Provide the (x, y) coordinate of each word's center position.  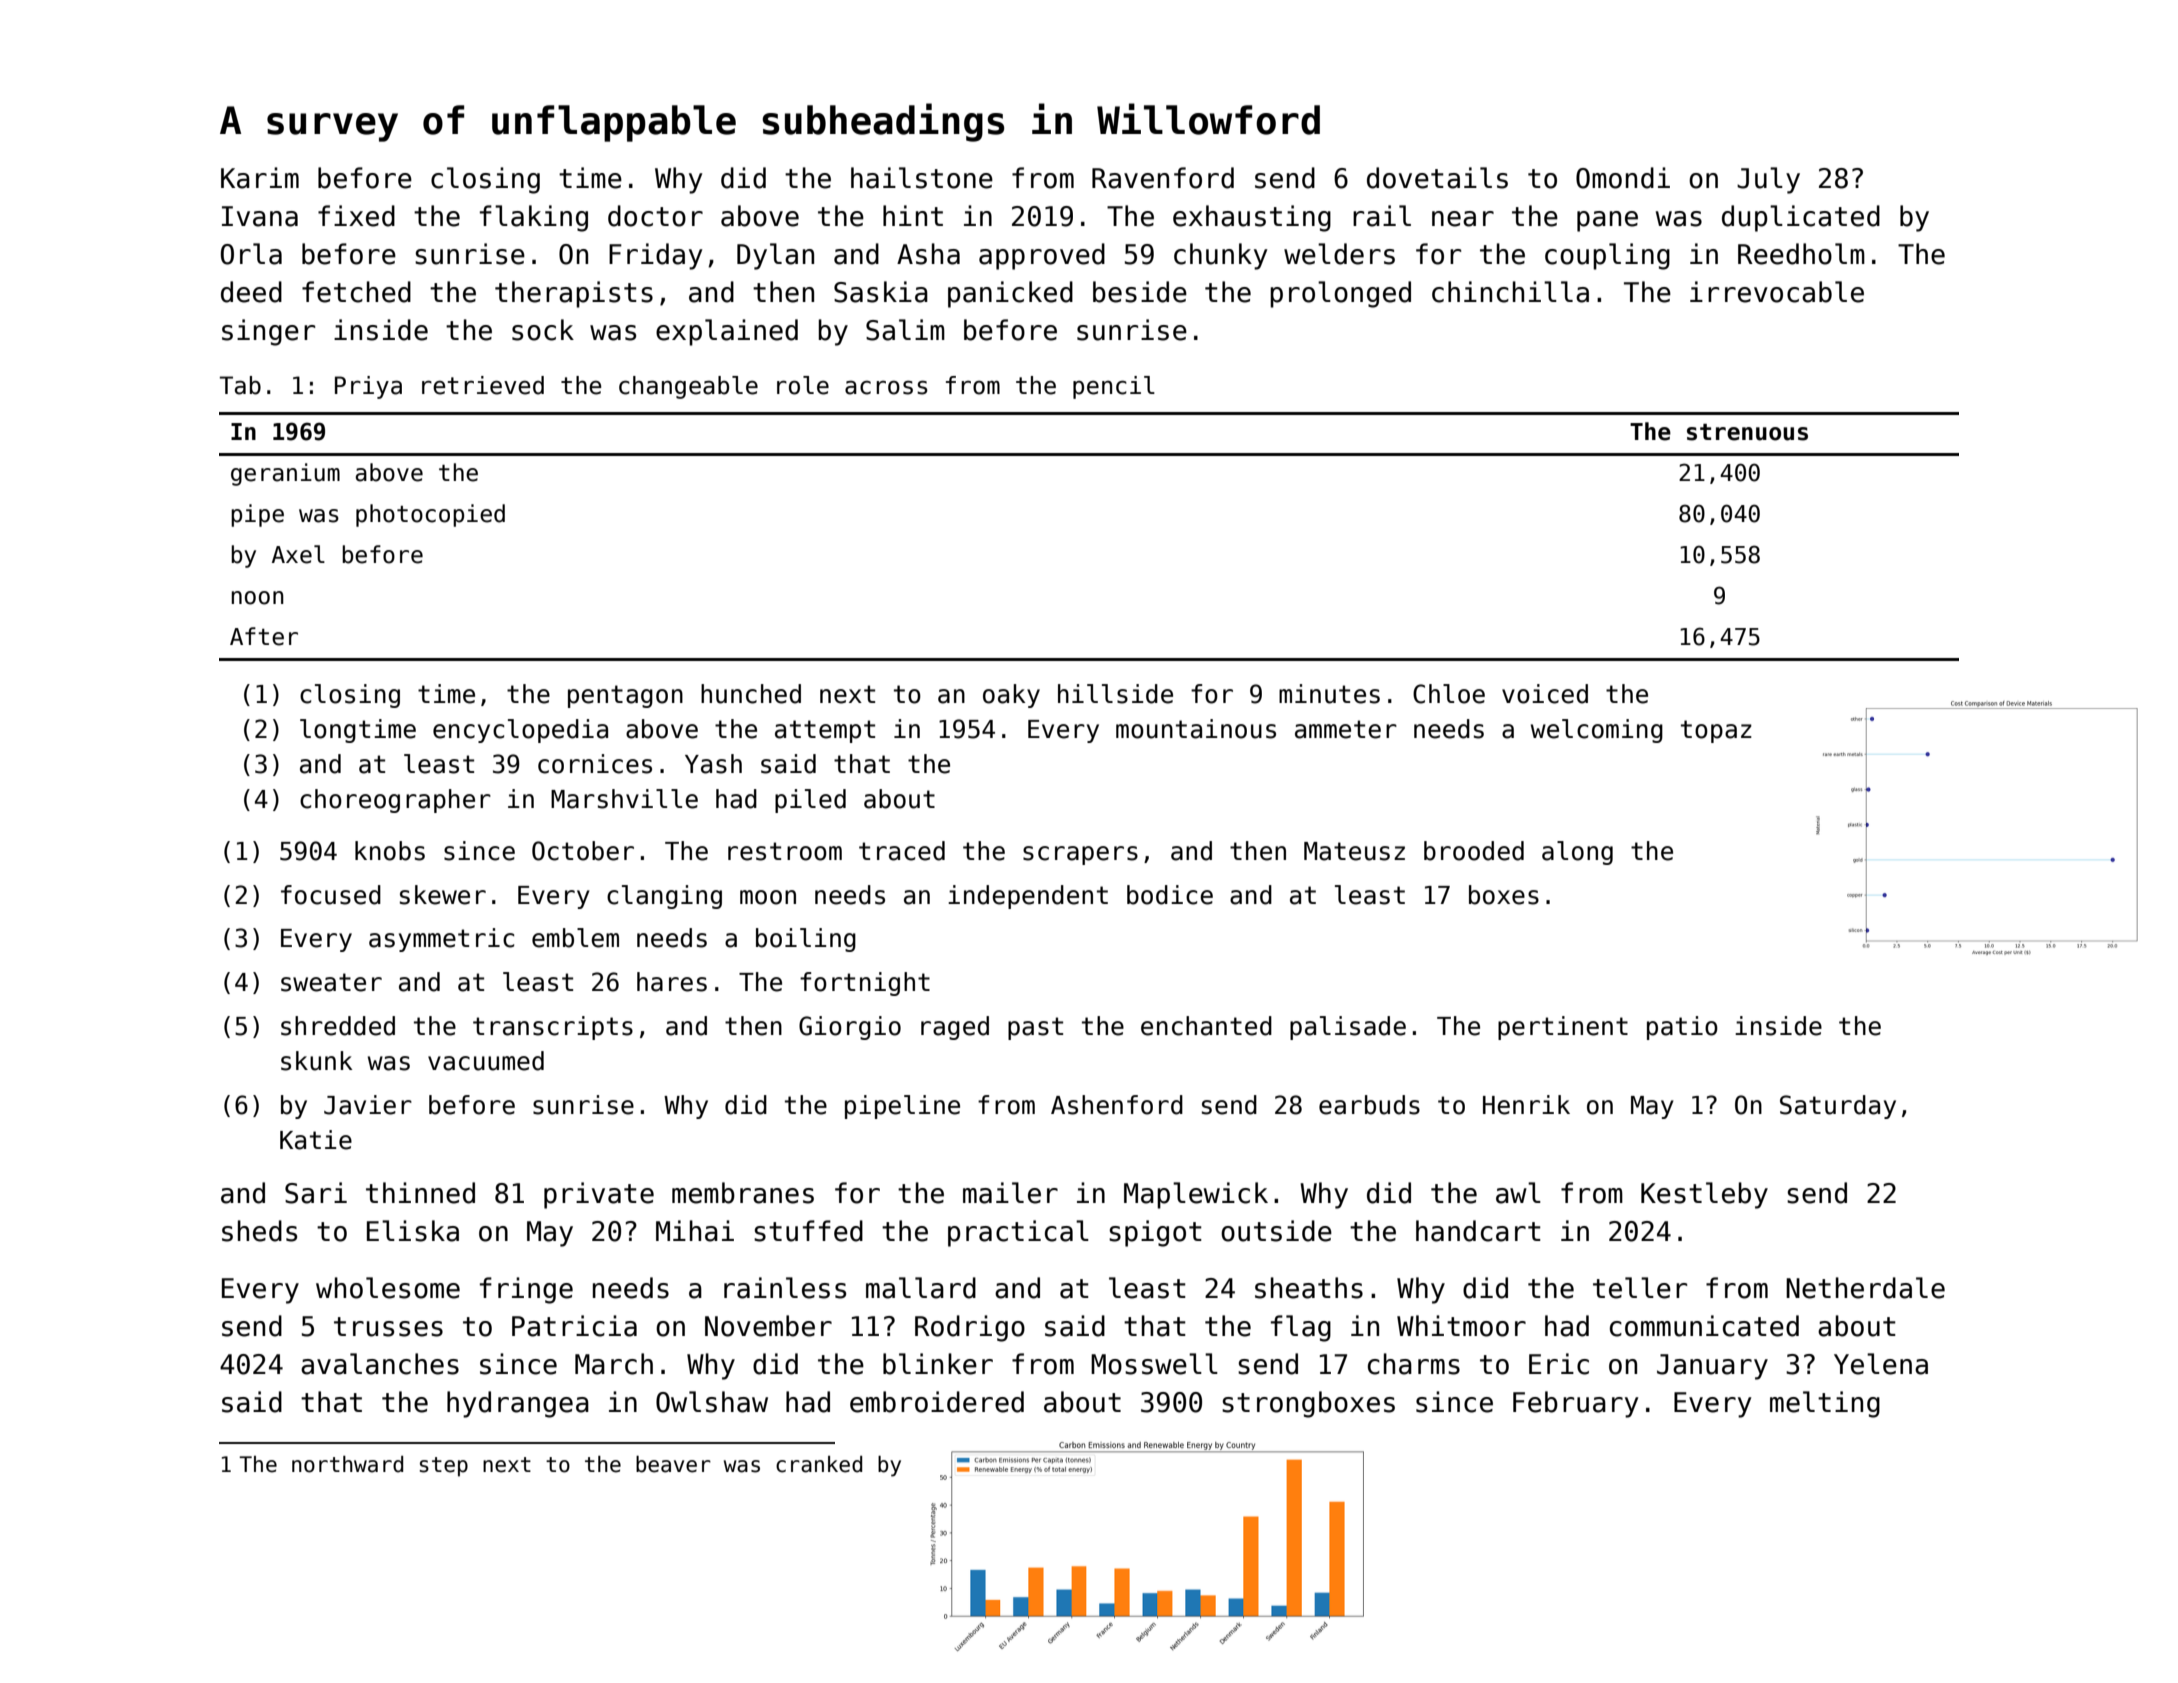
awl (1518, 1193)
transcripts (553, 1028)
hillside (1115, 694)
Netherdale (1865, 1288)
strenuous (1747, 432)
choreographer (395, 801)
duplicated (1801, 218)
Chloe (1449, 694)
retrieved (483, 385)
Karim (260, 178)
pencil (1114, 387)
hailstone (922, 178)
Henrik (1526, 1105)
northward (347, 1464)
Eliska (413, 1231)
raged (955, 1028)
